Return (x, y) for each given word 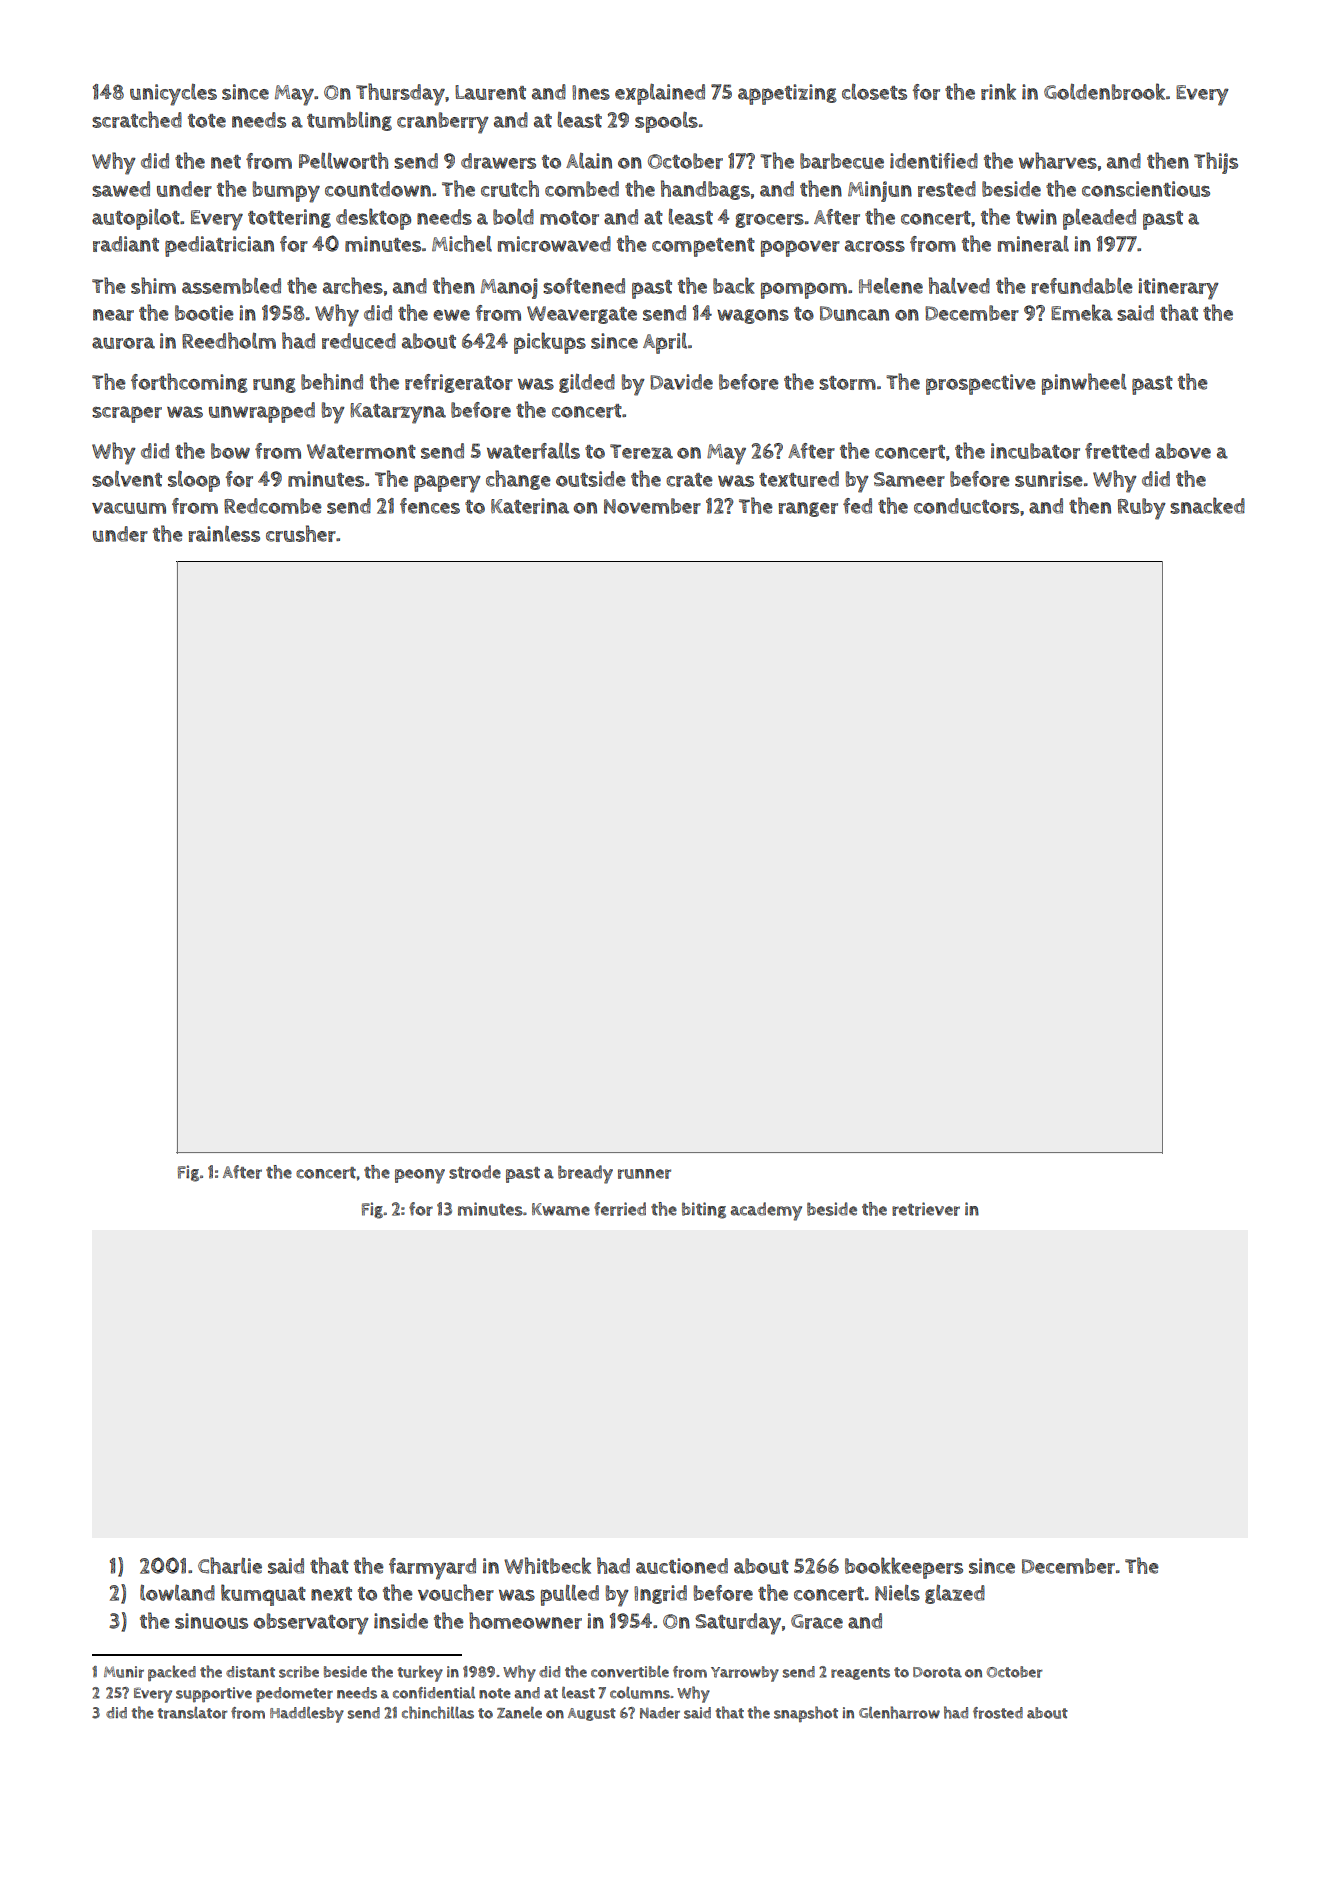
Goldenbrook (1104, 91)
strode (475, 1172)
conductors (966, 506)
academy (766, 1211)
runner (644, 1174)
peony (420, 1176)
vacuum (129, 508)
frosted (998, 1713)
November (652, 506)
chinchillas (438, 1712)
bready (585, 1174)
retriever (926, 1209)
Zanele (519, 1713)
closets (874, 92)
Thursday (400, 94)
